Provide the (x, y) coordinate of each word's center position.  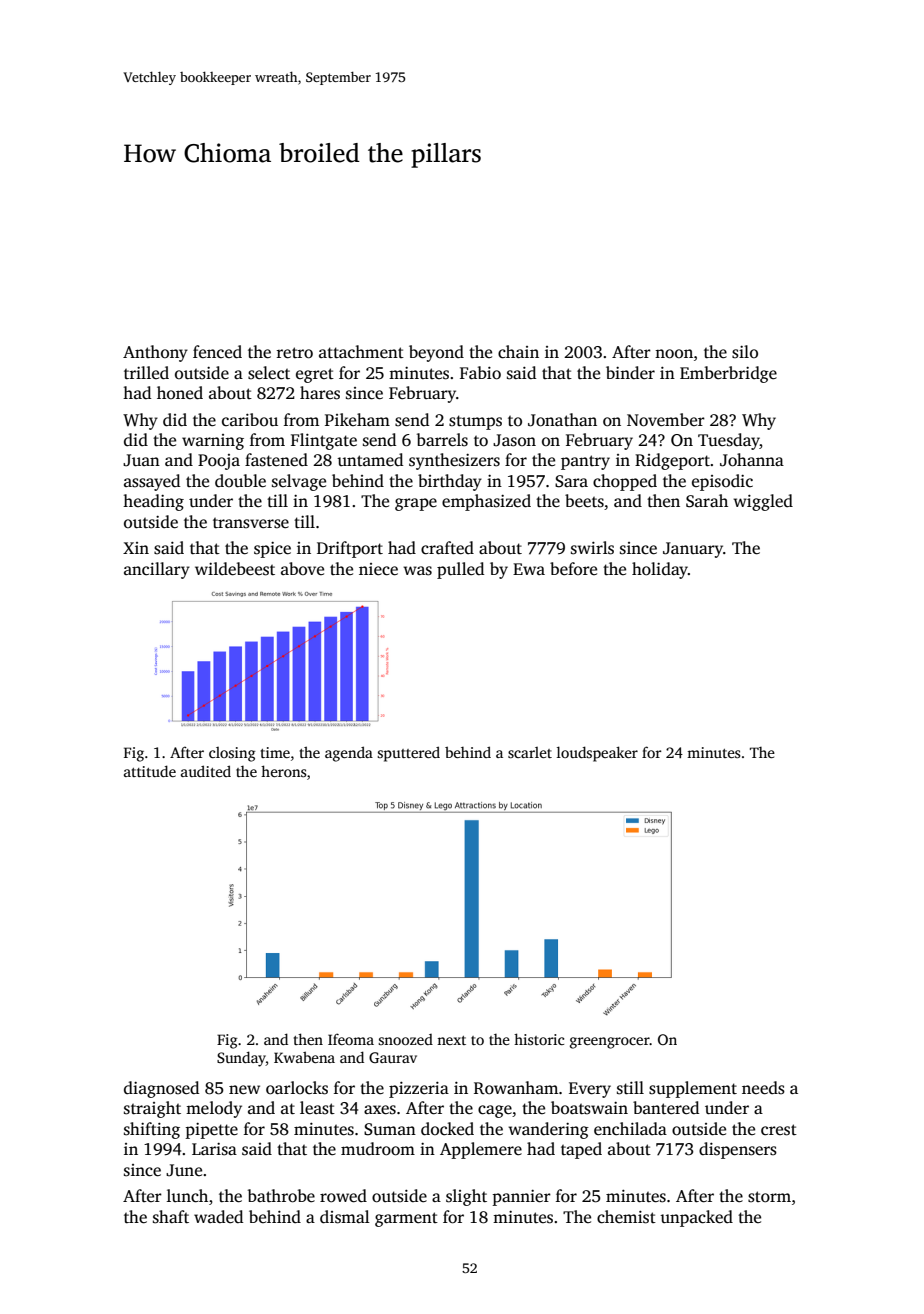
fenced (217, 352)
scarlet (530, 752)
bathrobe (281, 1196)
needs (763, 1088)
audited (206, 771)
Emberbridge (728, 374)
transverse (251, 523)
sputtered (408, 754)
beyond (436, 353)
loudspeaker (597, 754)
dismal (345, 1217)
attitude (150, 771)
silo (745, 352)
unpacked (696, 1218)
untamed (370, 460)
